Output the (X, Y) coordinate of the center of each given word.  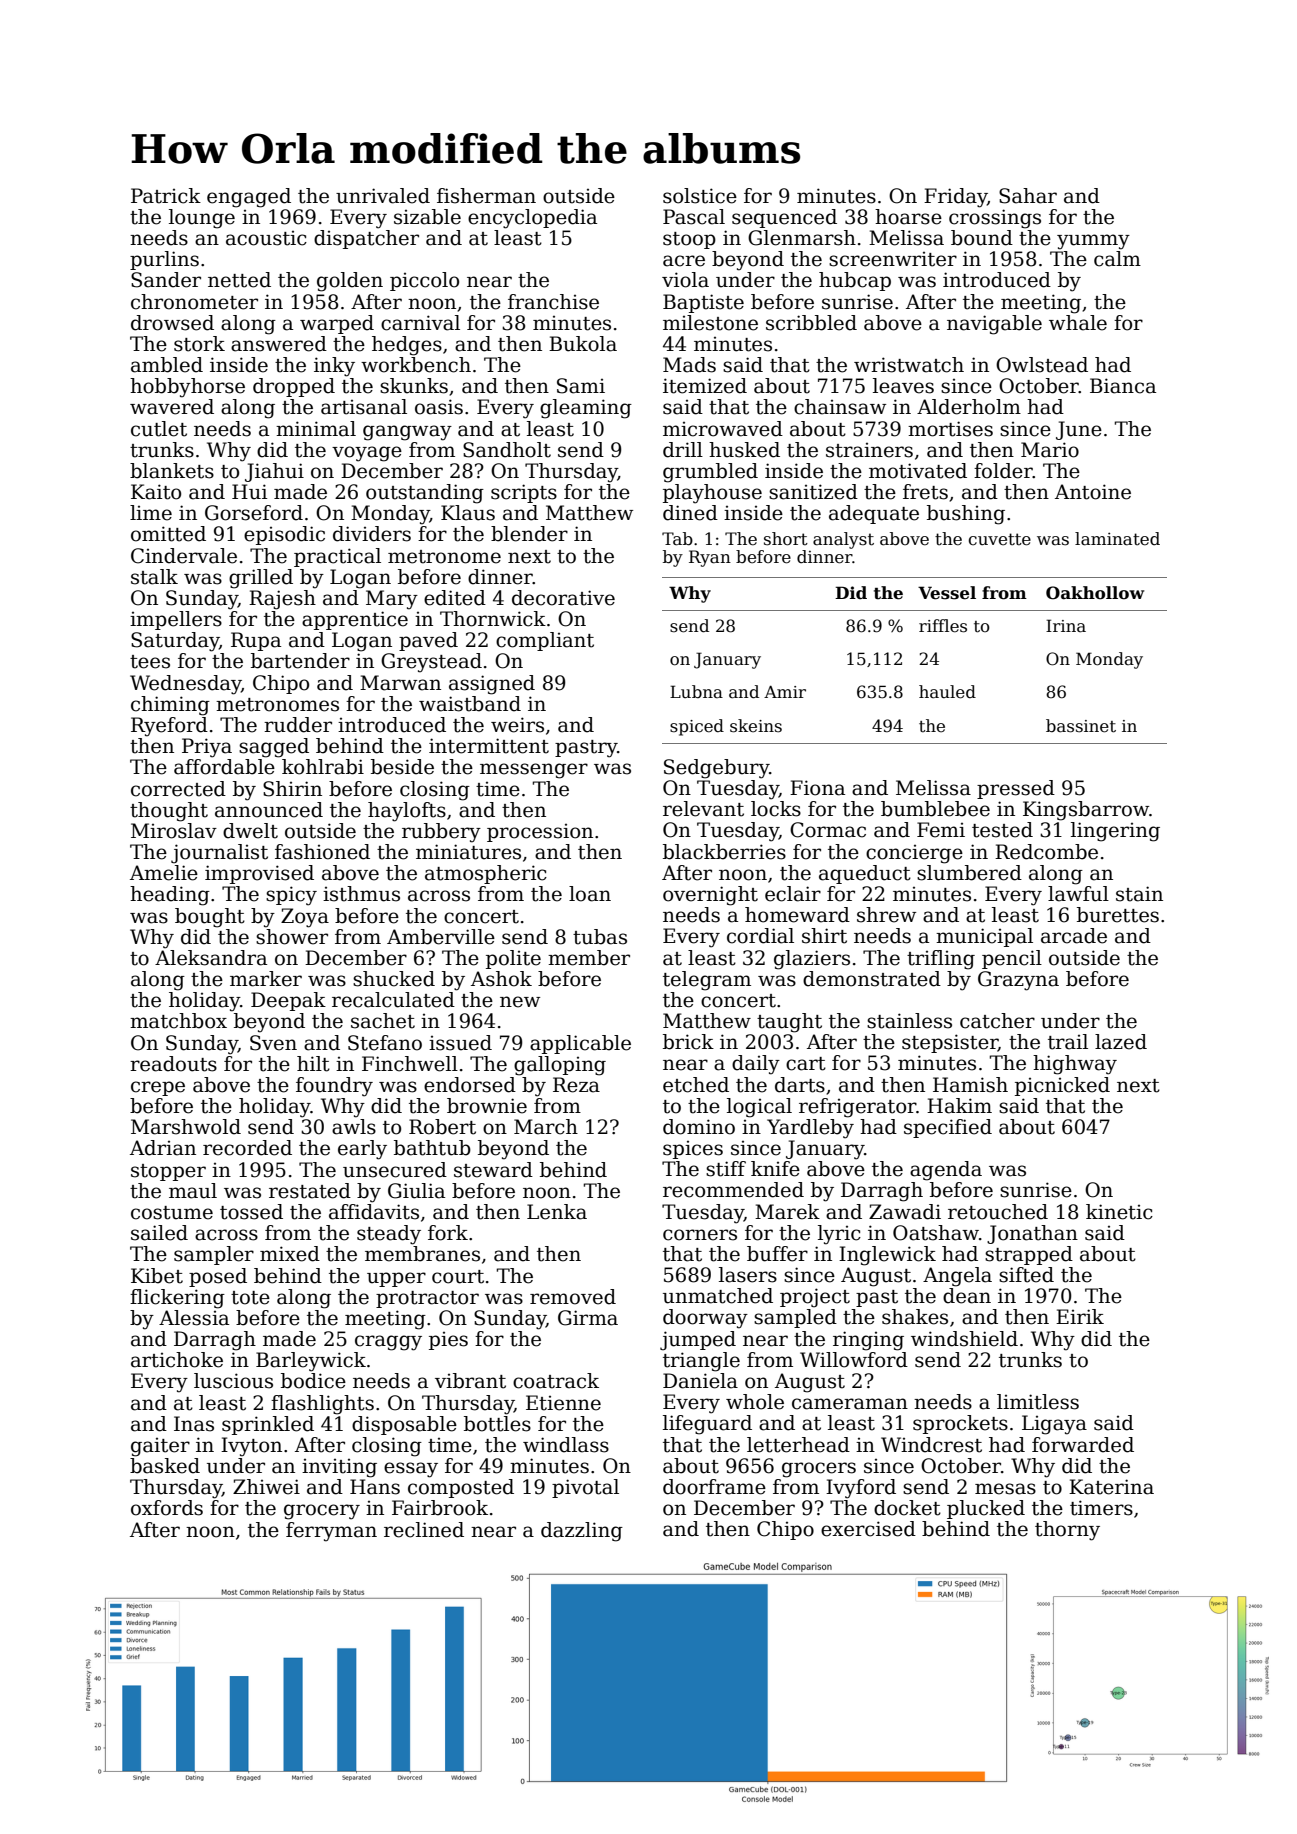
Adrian (163, 1148)
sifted (1026, 1275)
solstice (700, 196)
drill (683, 450)
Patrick (166, 196)
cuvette (1000, 539)
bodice (313, 1381)
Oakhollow (1095, 593)
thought (169, 812)
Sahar (1028, 196)
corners (700, 1235)
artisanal (364, 407)
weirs (517, 725)
